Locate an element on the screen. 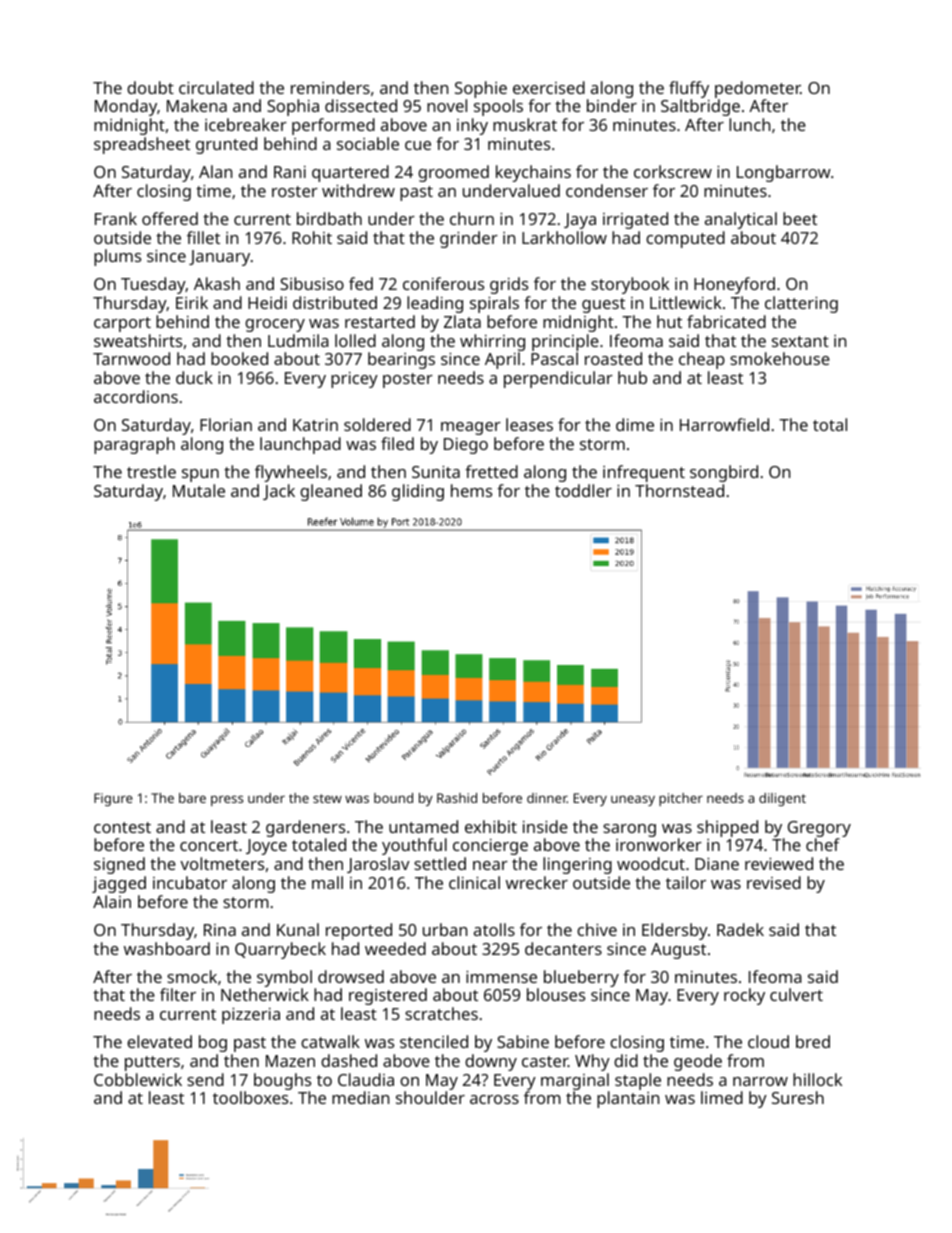  Mazen is located at coordinates (290, 1061).
